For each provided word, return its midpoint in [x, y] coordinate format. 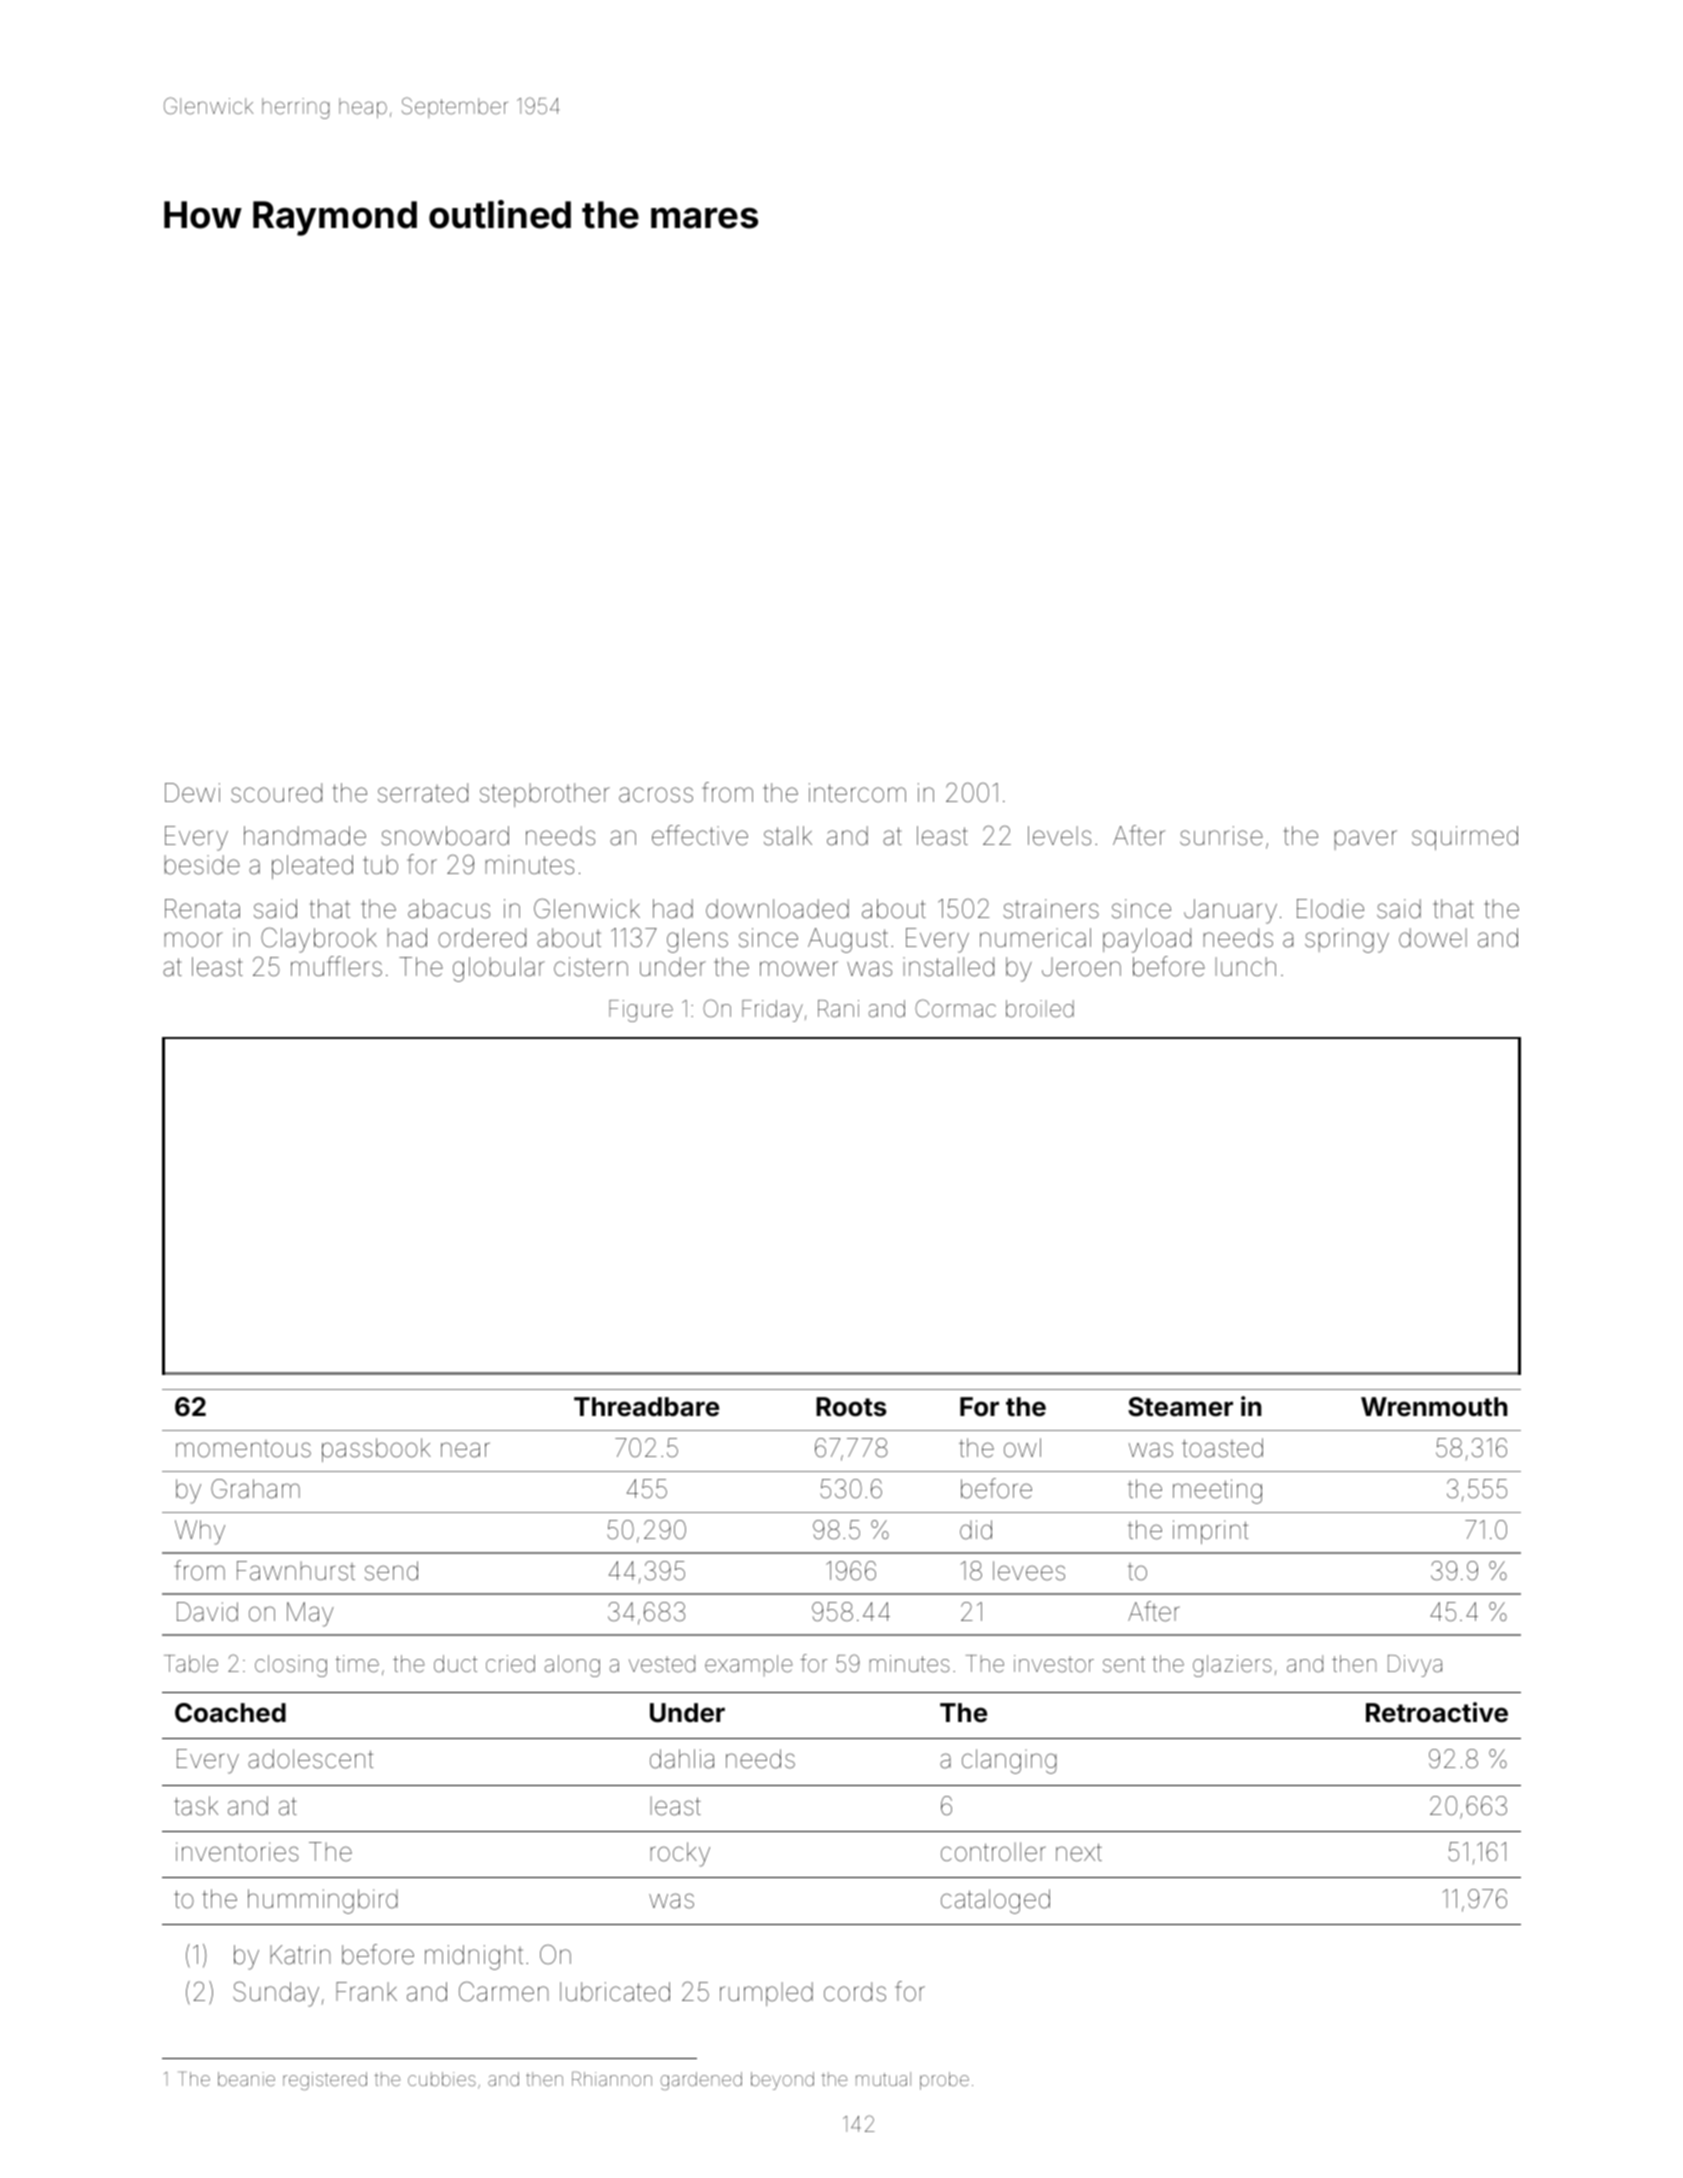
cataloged [995, 1901]
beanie [246, 2079]
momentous [243, 1449]
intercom [857, 793]
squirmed [1465, 838]
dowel [1433, 938]
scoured [276, 793]
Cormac [955, 1008]
